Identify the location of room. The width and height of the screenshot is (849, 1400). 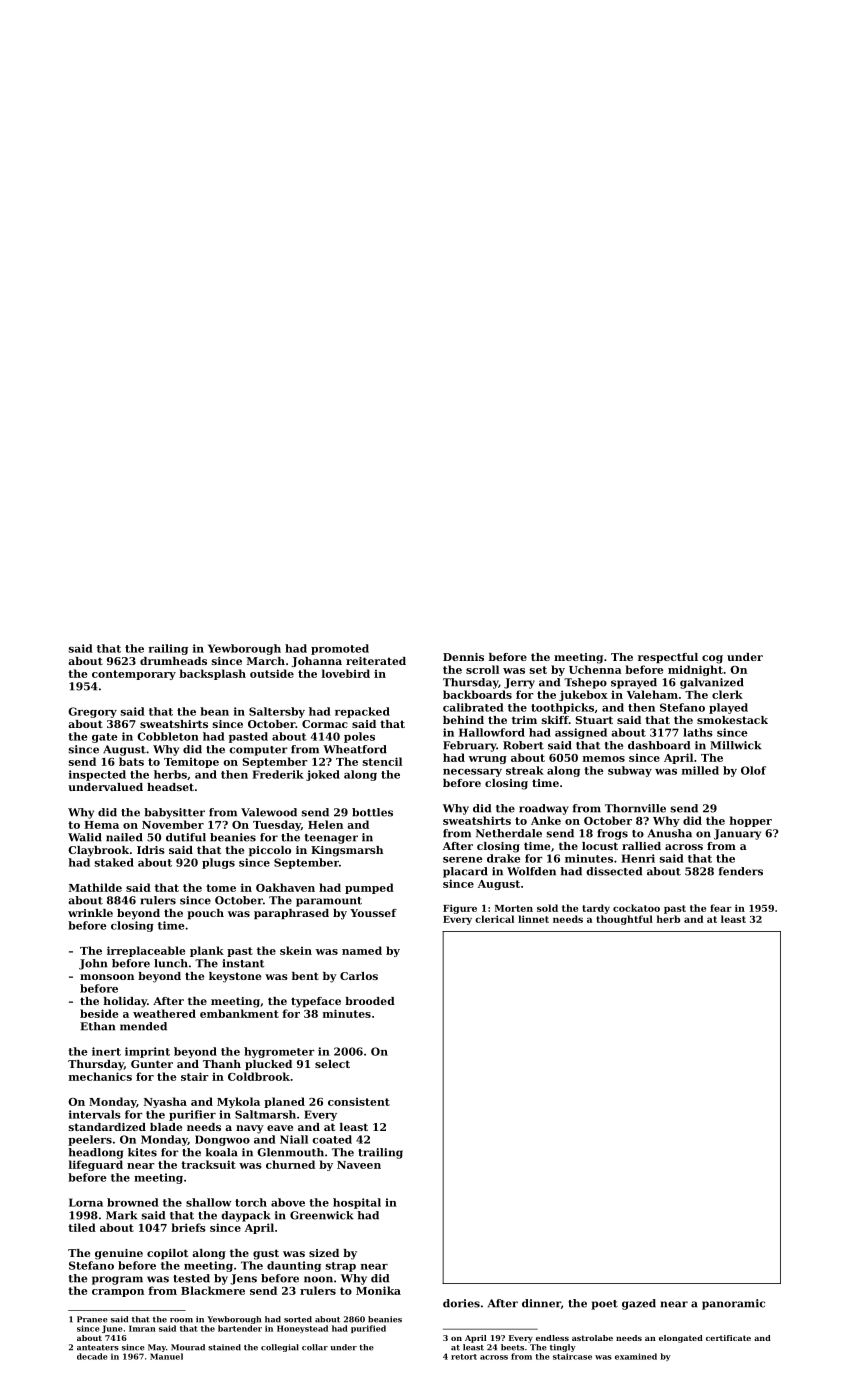
(181, 1320).
